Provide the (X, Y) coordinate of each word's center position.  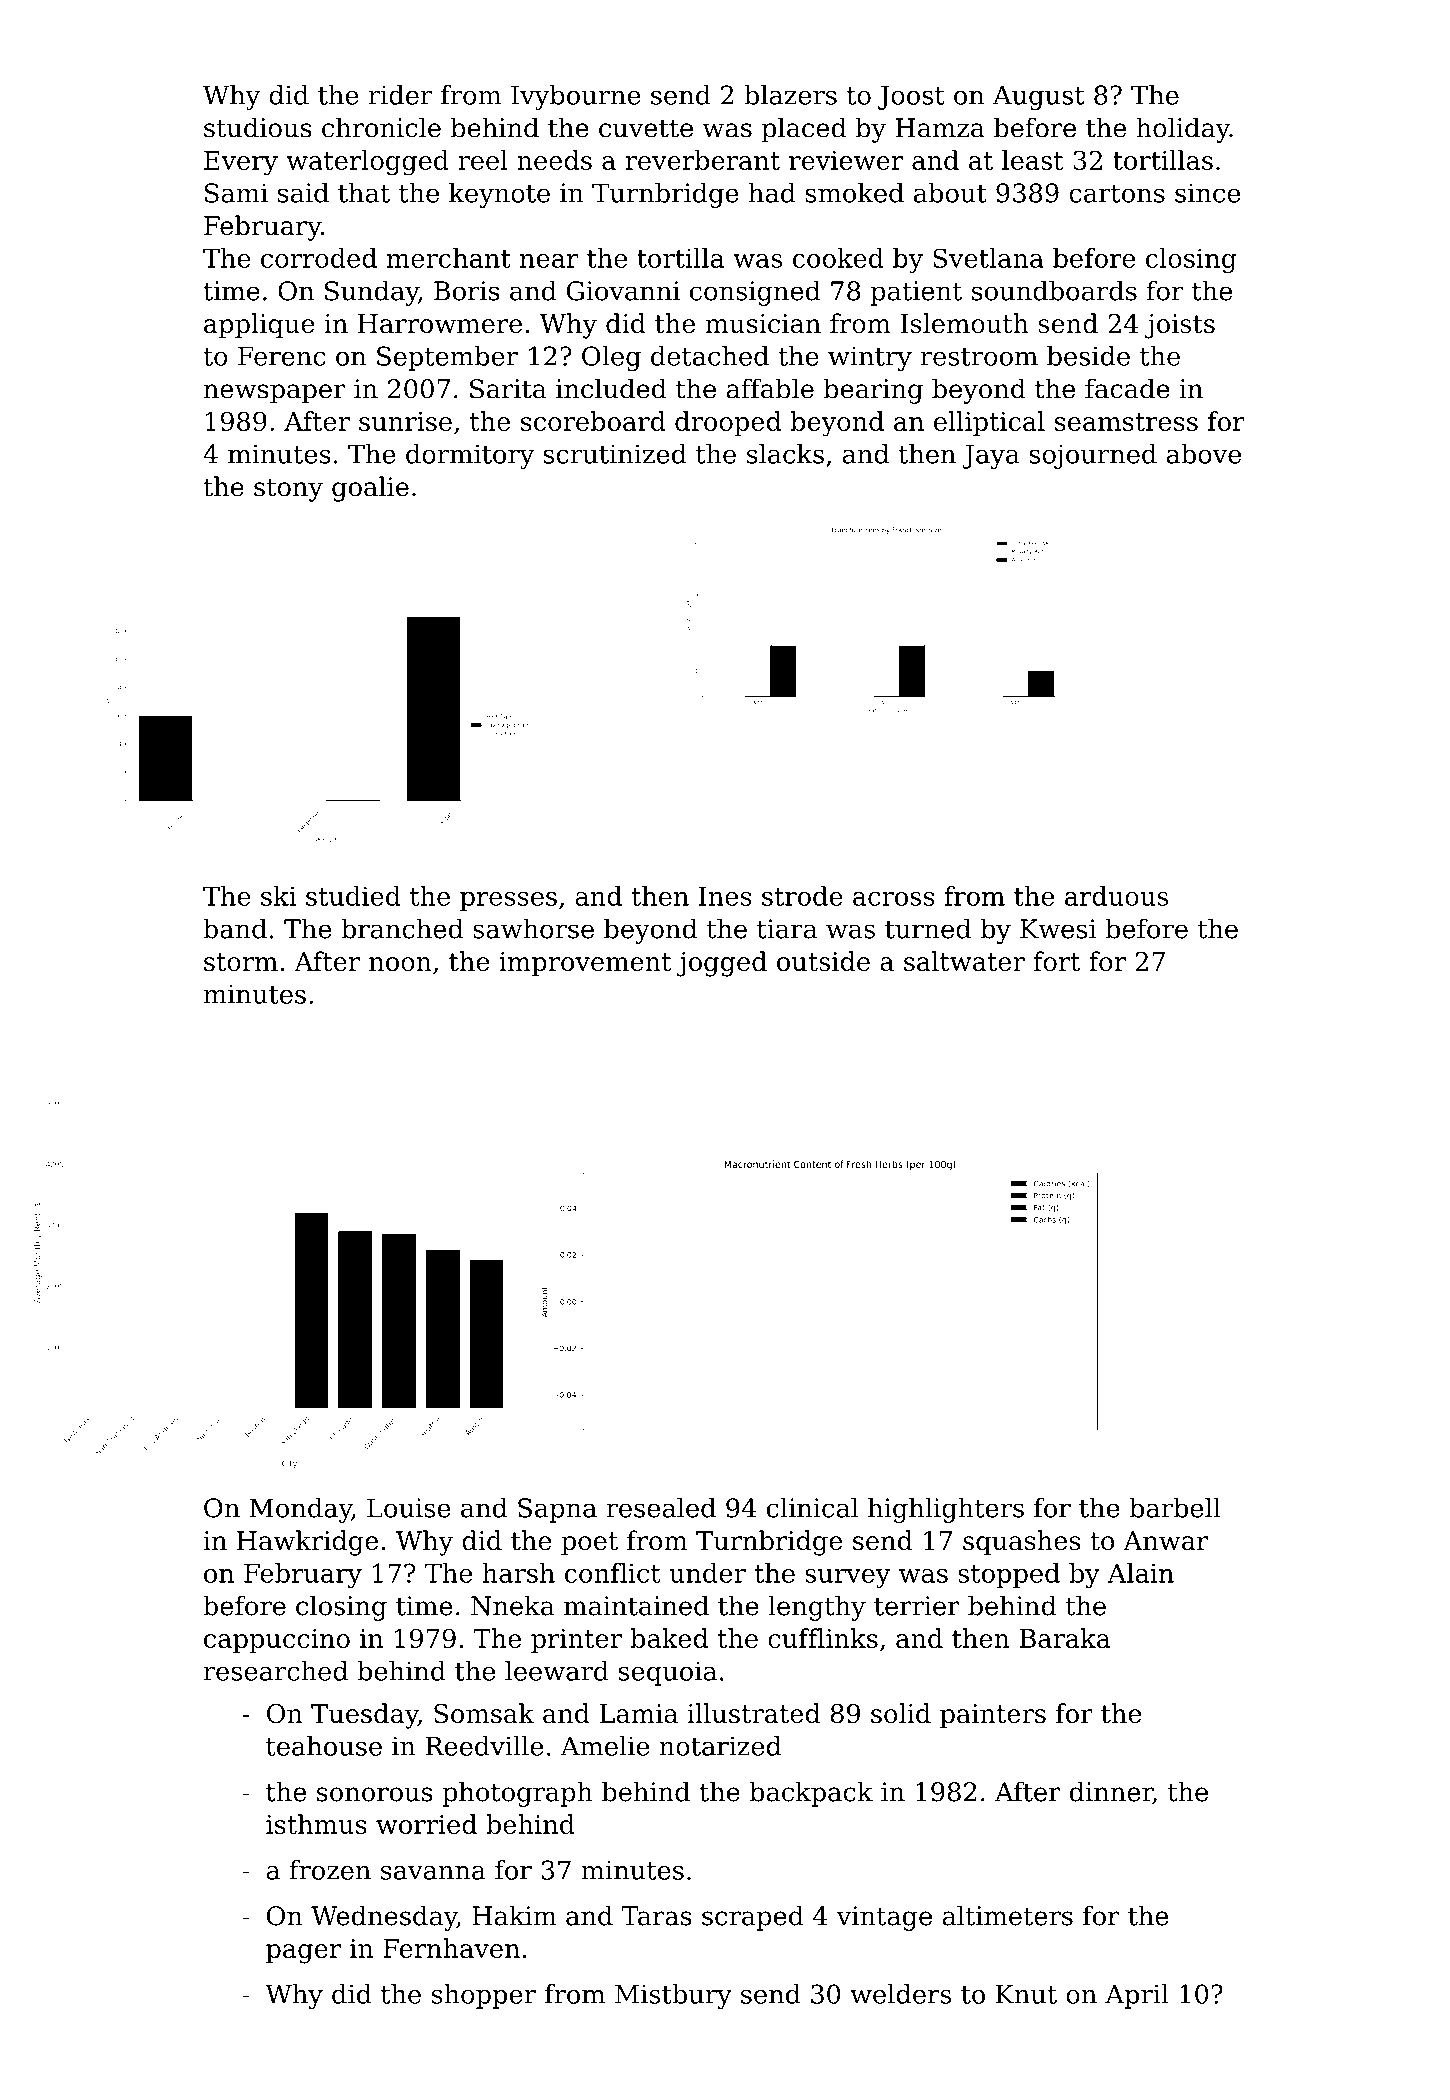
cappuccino (277, 1641)
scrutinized (615, 454)
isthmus (316, 1824)
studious (258, 127)
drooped (728, 423)
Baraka (1065, 1638)
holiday (1183, 130)
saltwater (964, 961)
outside (823, 961)
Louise (409, 1508)
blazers (790, 95)
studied (353, 896)
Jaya (991, 456)
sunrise (405, 421)
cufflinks (823, 1638)
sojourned (1093, 456)
